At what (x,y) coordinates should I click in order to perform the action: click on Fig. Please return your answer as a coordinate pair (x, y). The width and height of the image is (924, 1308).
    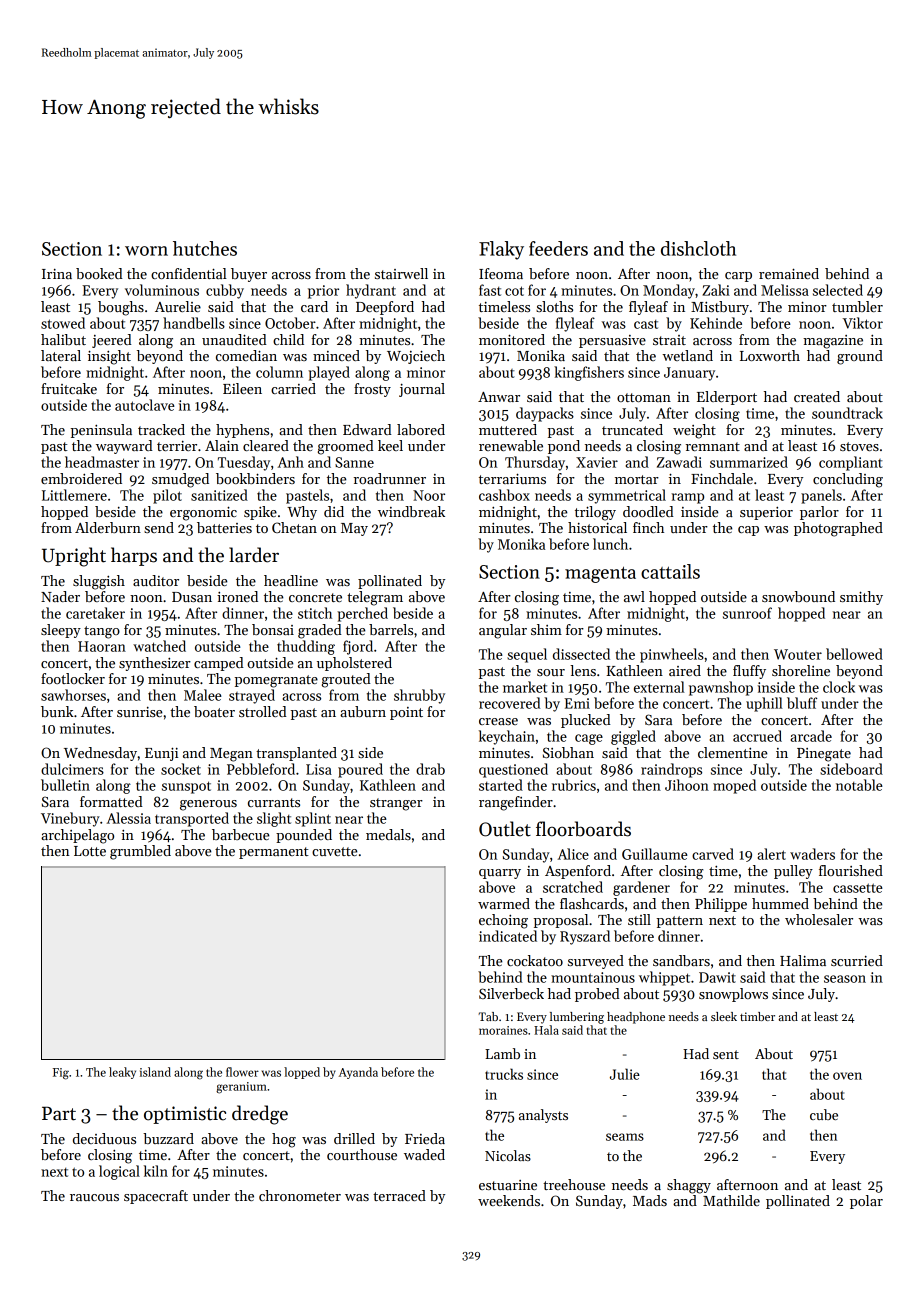
    Looking at the image, I should click on (61, 1074).
